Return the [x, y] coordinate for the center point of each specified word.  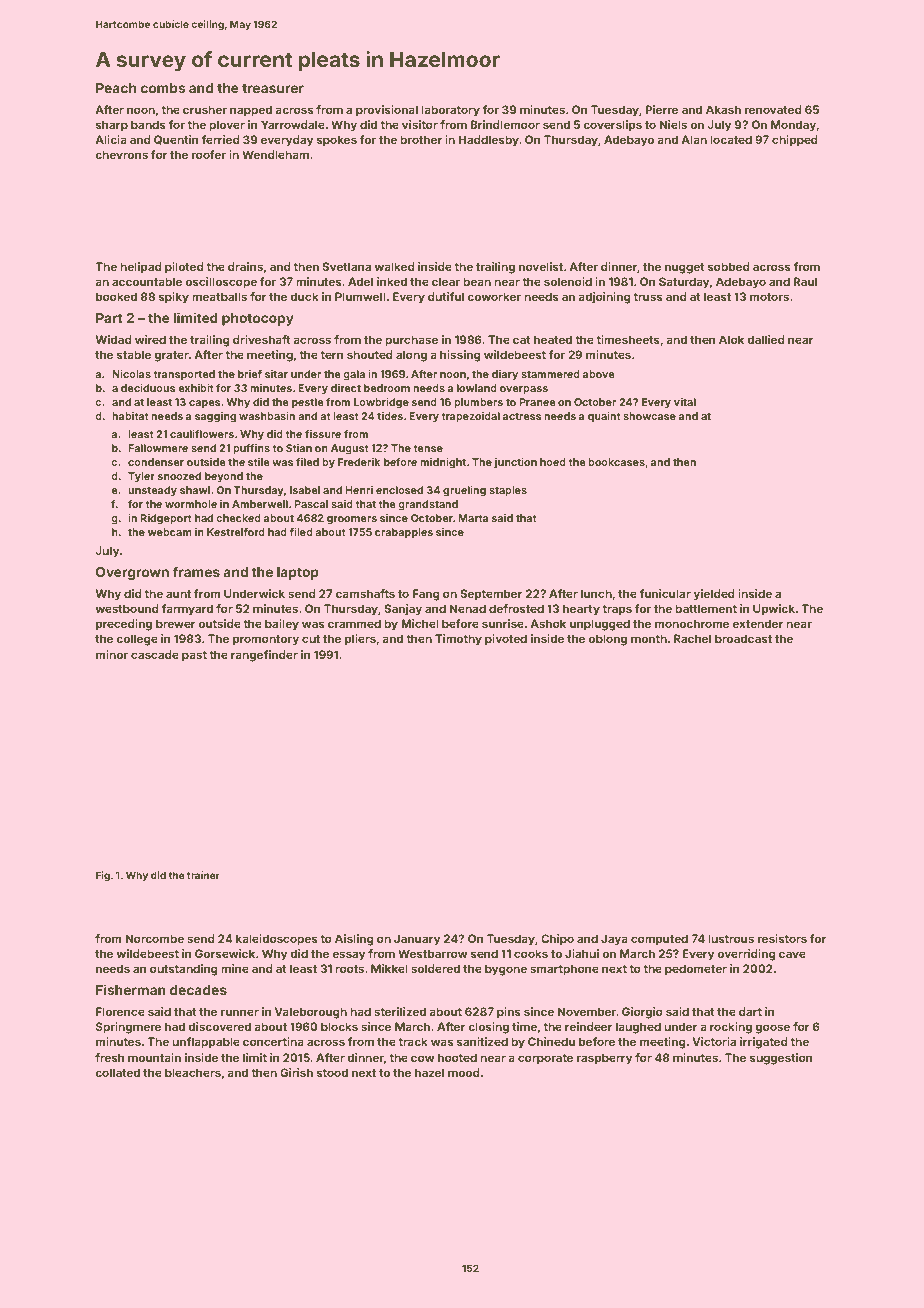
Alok [731, 339]
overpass [524, 390]
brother [421, 139]
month [649, 638]
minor [112, 654]
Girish [296, 1072]
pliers [360, 640]
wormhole [191, 504]
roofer [209, 154]
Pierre [661, 109]
